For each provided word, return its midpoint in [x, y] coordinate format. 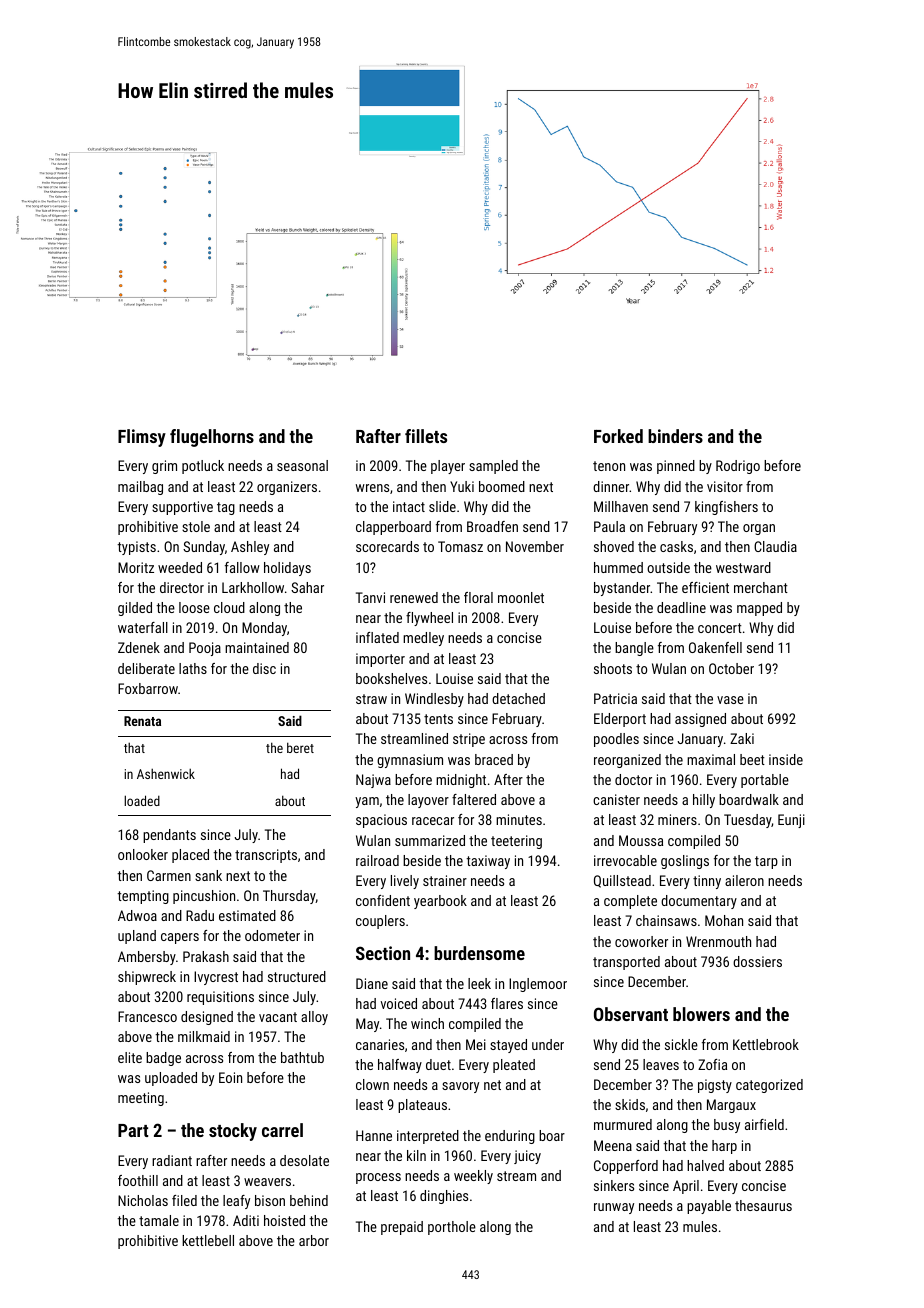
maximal [711, 759]
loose [194, 607]
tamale [159, 1220]
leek [479, 983]
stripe [469, 740]
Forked [618, 436]
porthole [452, 1228]
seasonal [302, 465]
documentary [699, 902]
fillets [426, 436]
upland [137, 937]
